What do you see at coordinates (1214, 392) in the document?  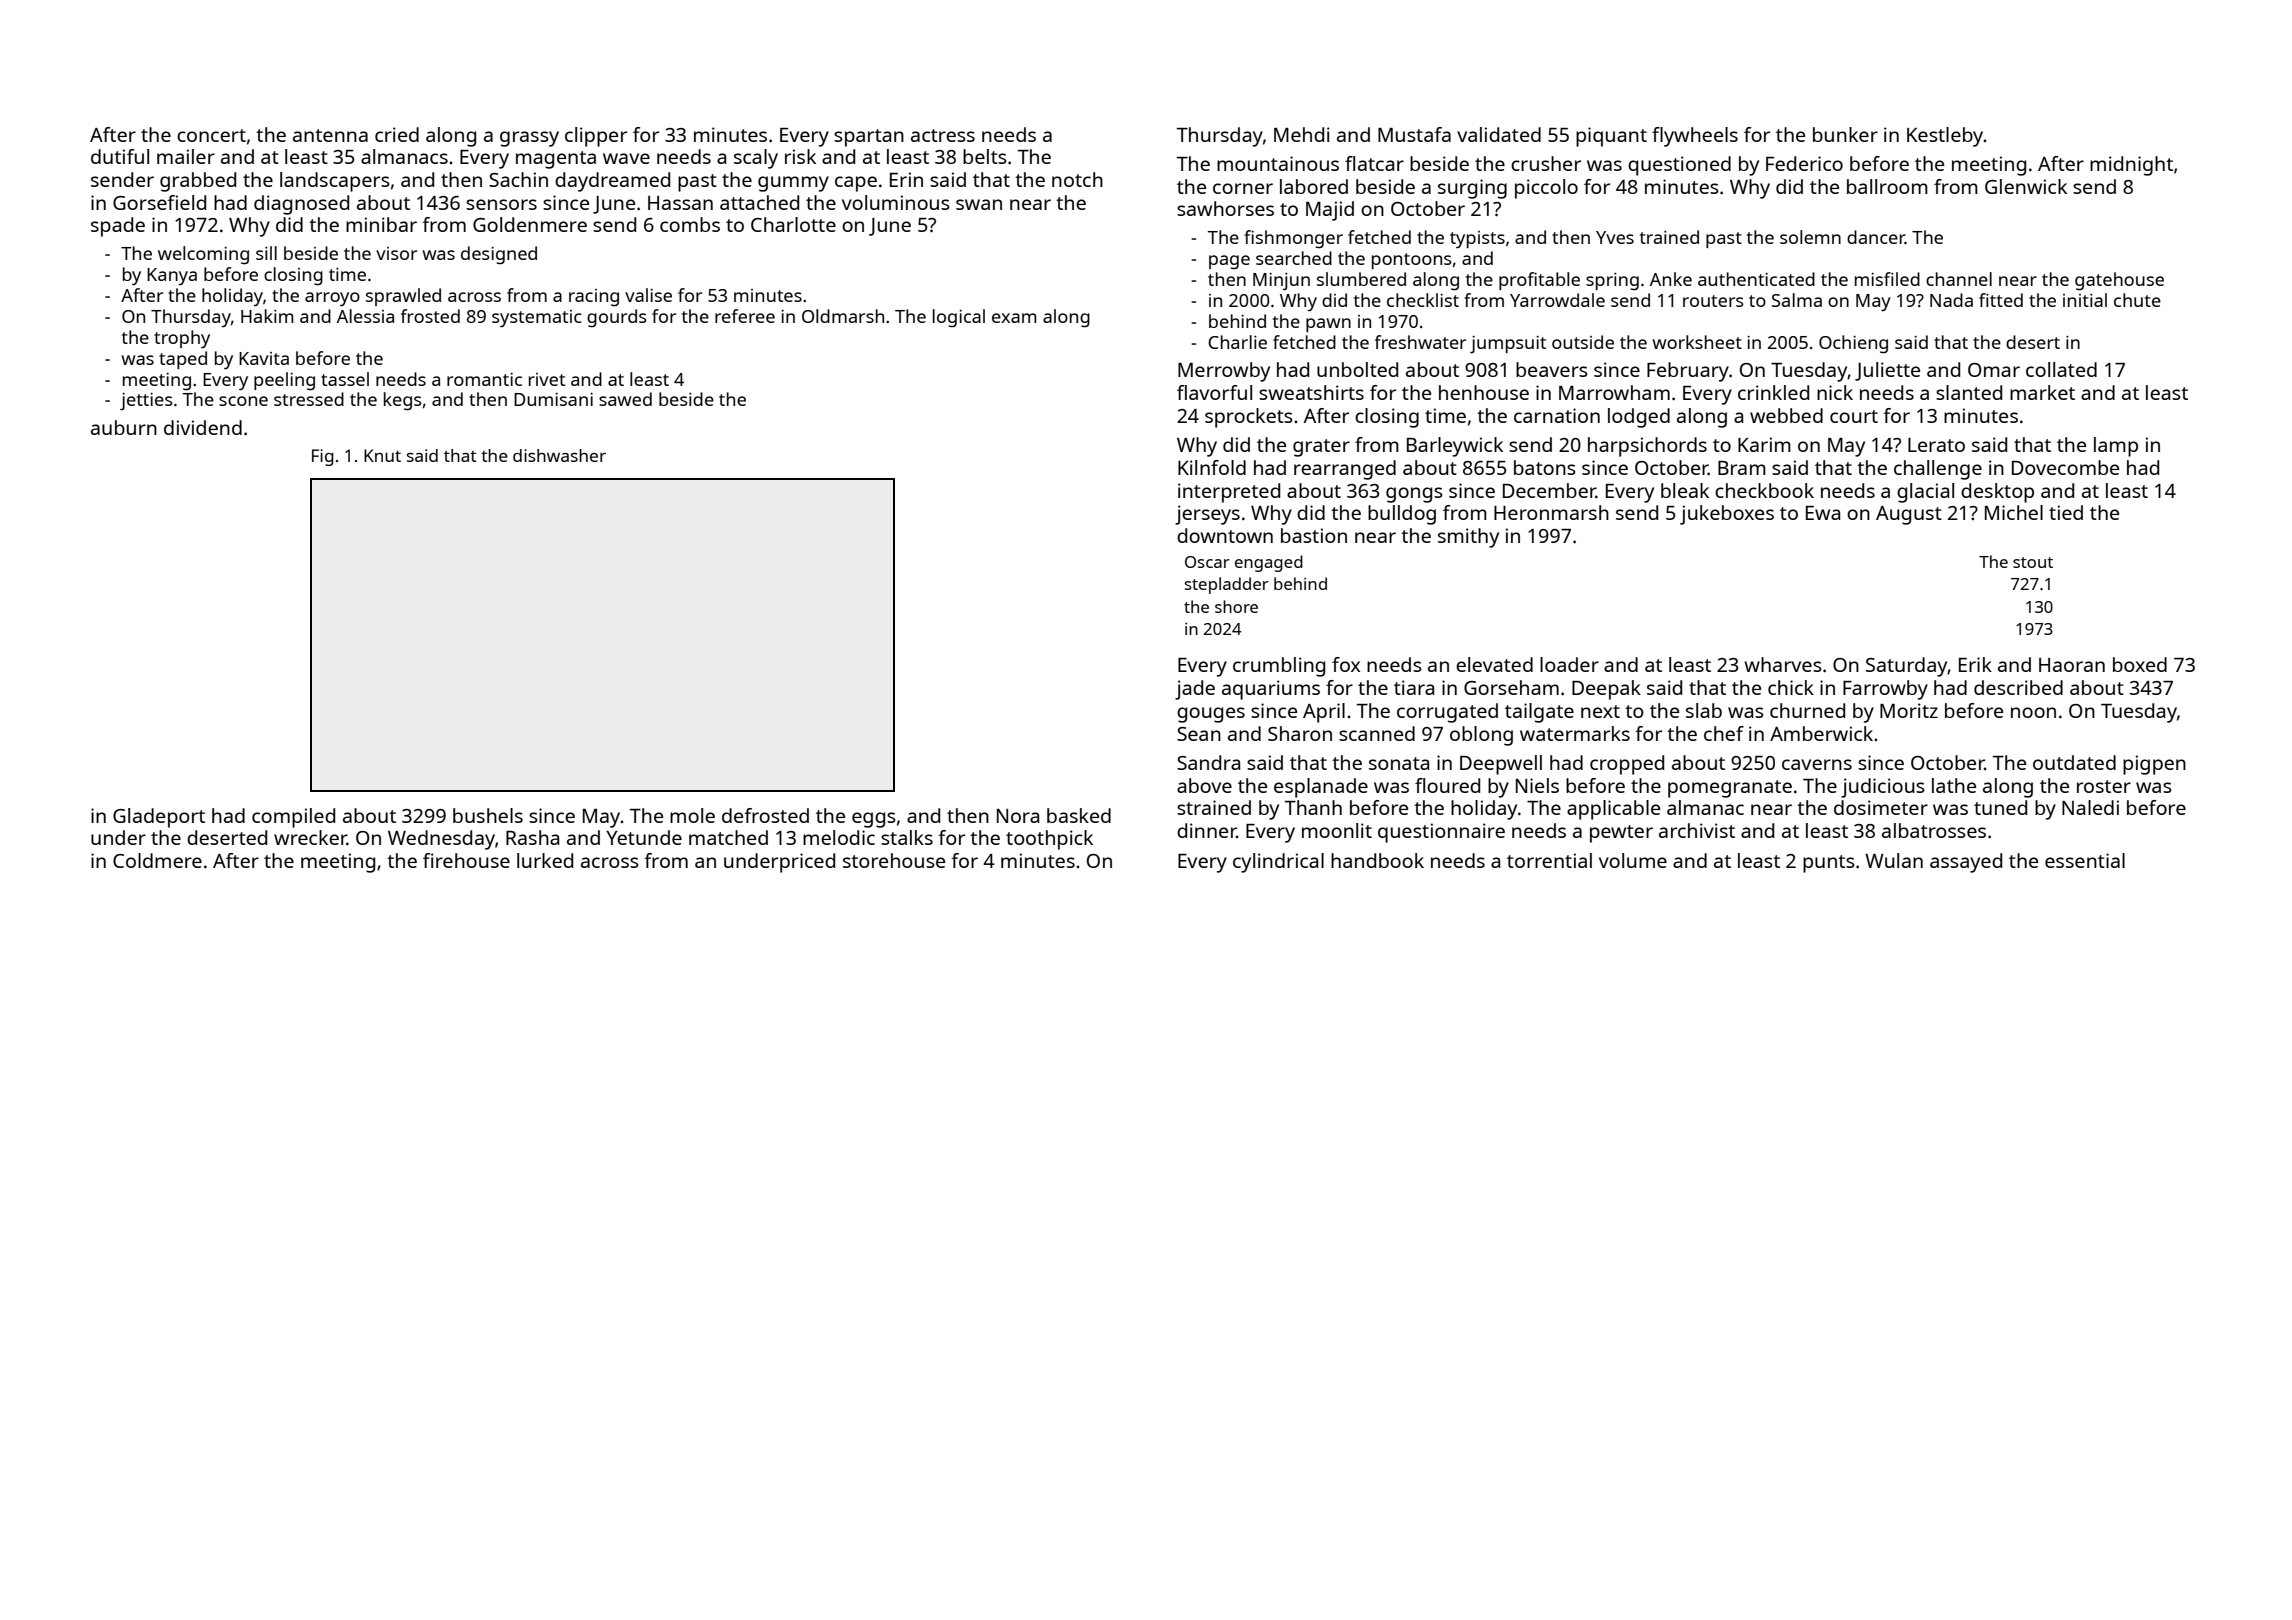 I see `flavorful` at bounding box center [1214, 392].
